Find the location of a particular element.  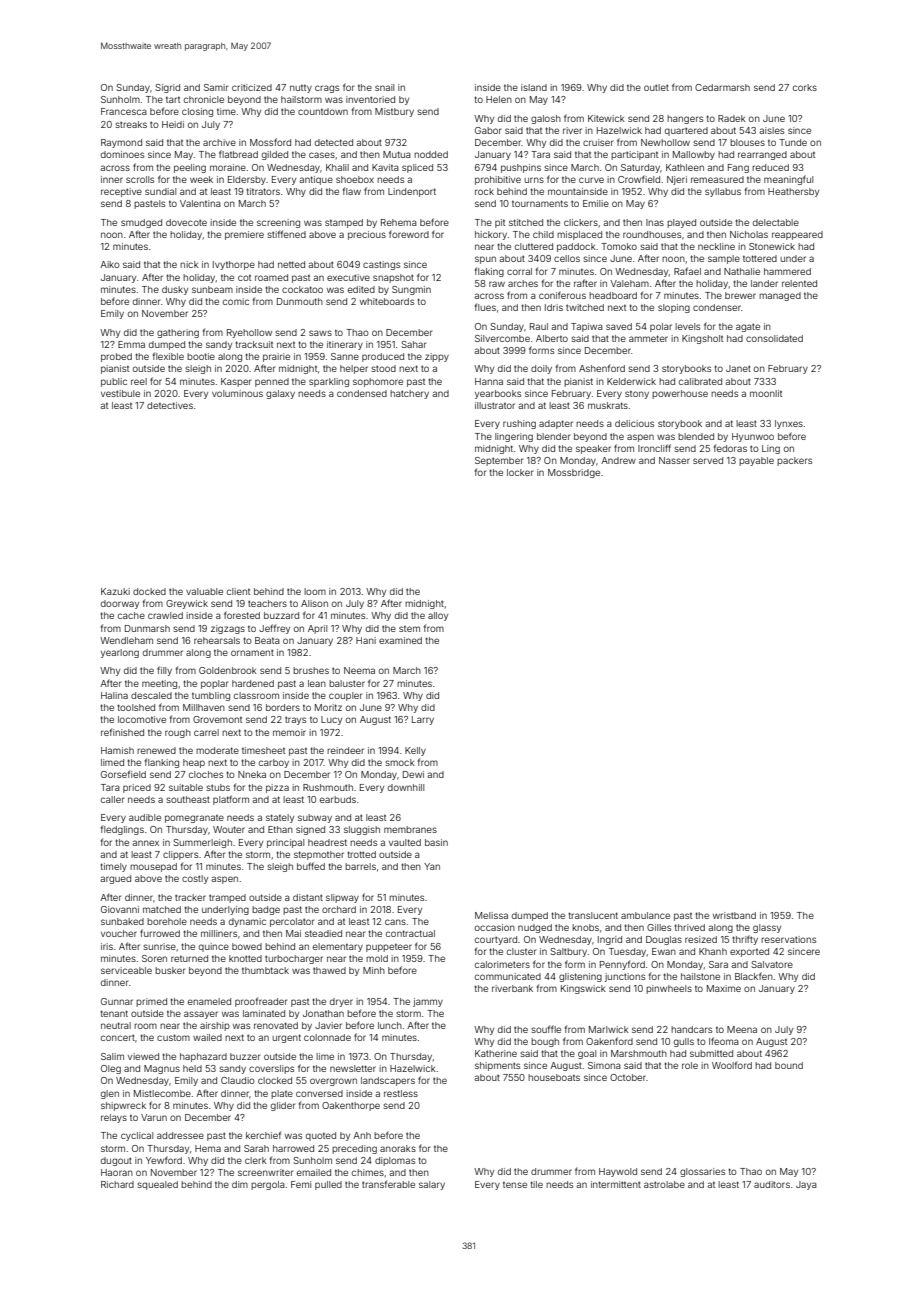

Njeri is located at coordinates (677, 180).
